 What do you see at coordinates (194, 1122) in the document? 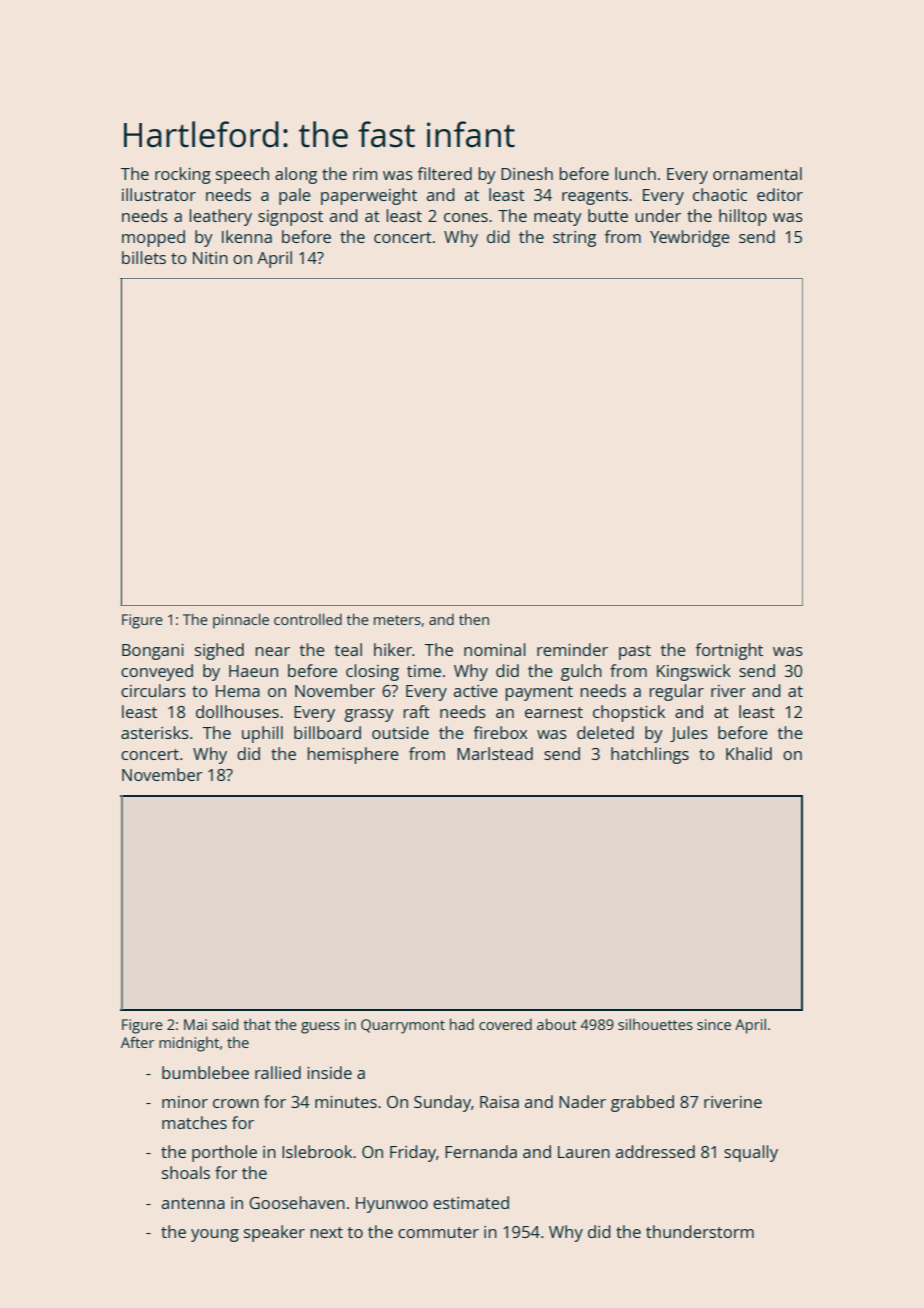
I see `matches` at bounding box center [194, 1122].
